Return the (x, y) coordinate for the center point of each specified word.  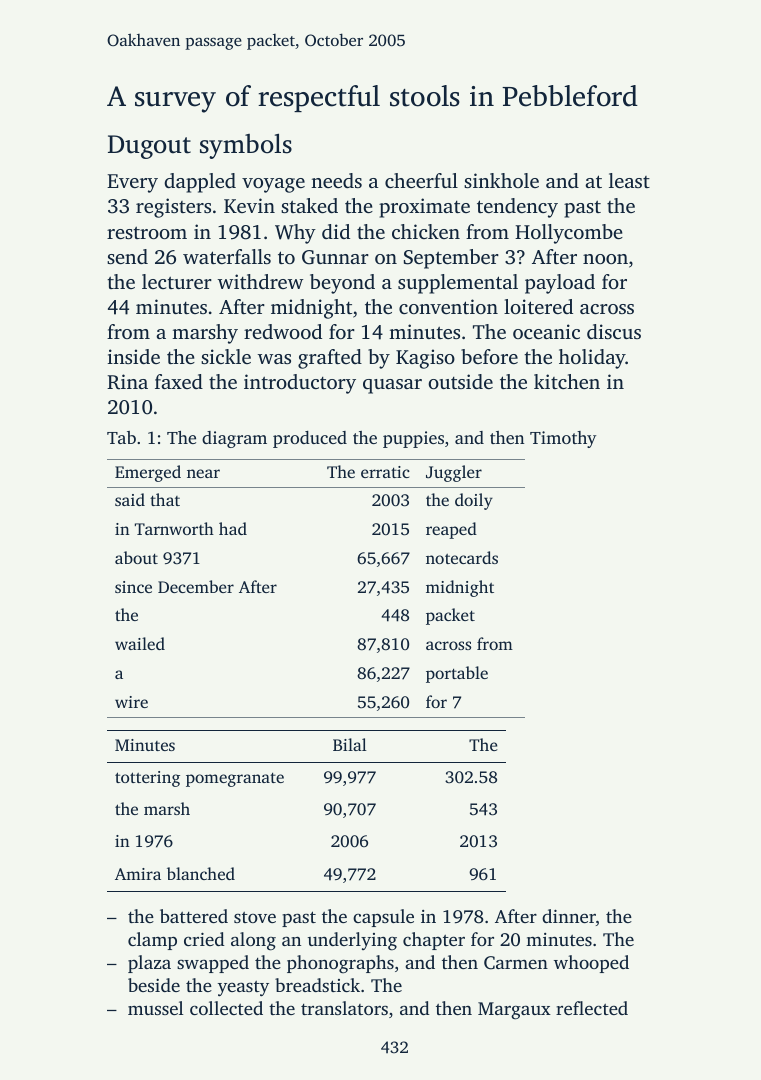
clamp (152, 941)
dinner (569, 916)
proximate (424, 208)
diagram (234, 439)
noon (605, 259)
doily (474, 501)
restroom (147, 233)
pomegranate (235, 780)
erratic (385, 472)
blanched (201, 873)
